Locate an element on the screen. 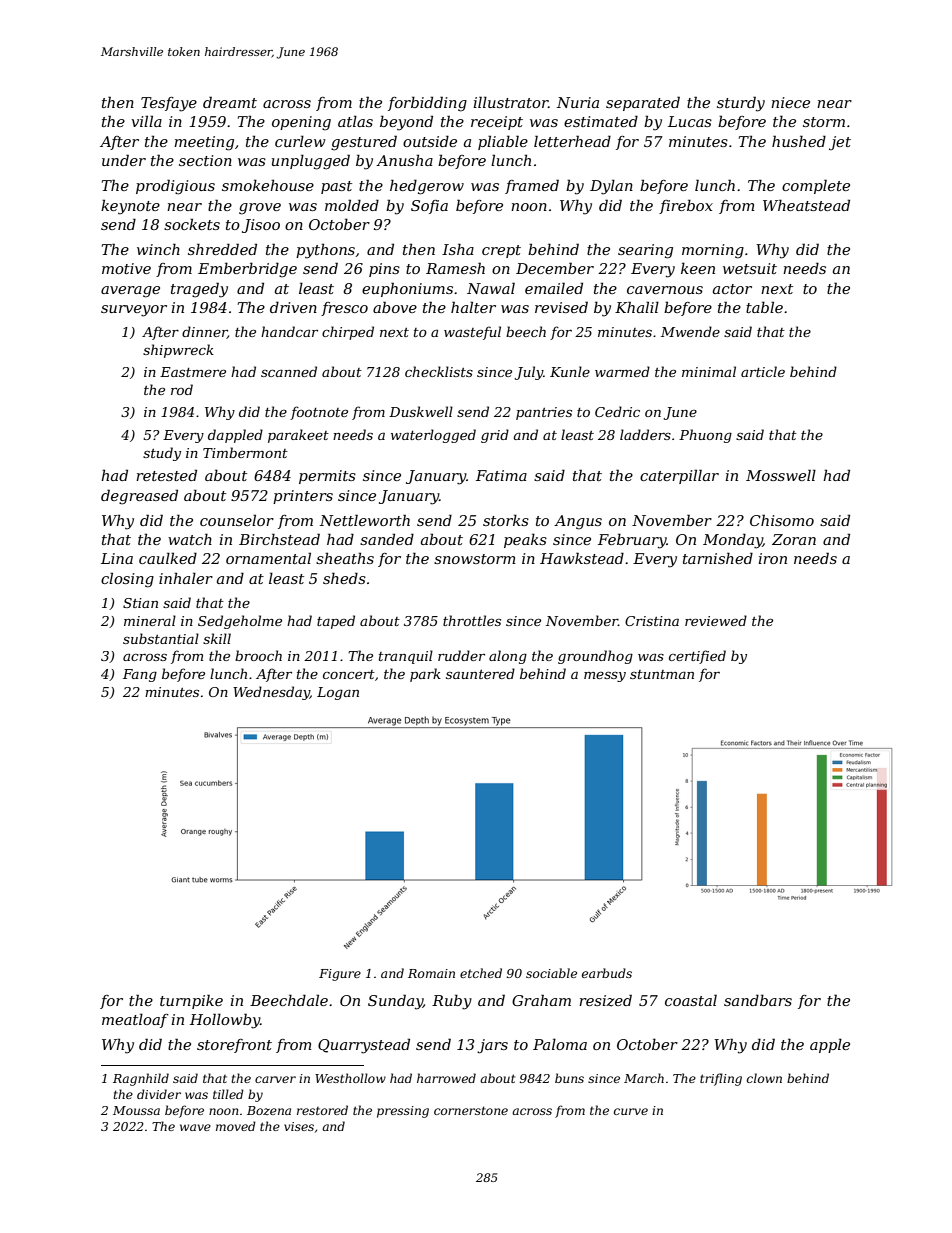 This screenshot has height=1233, width=952. sociable is located at coordinates (551, 973).
